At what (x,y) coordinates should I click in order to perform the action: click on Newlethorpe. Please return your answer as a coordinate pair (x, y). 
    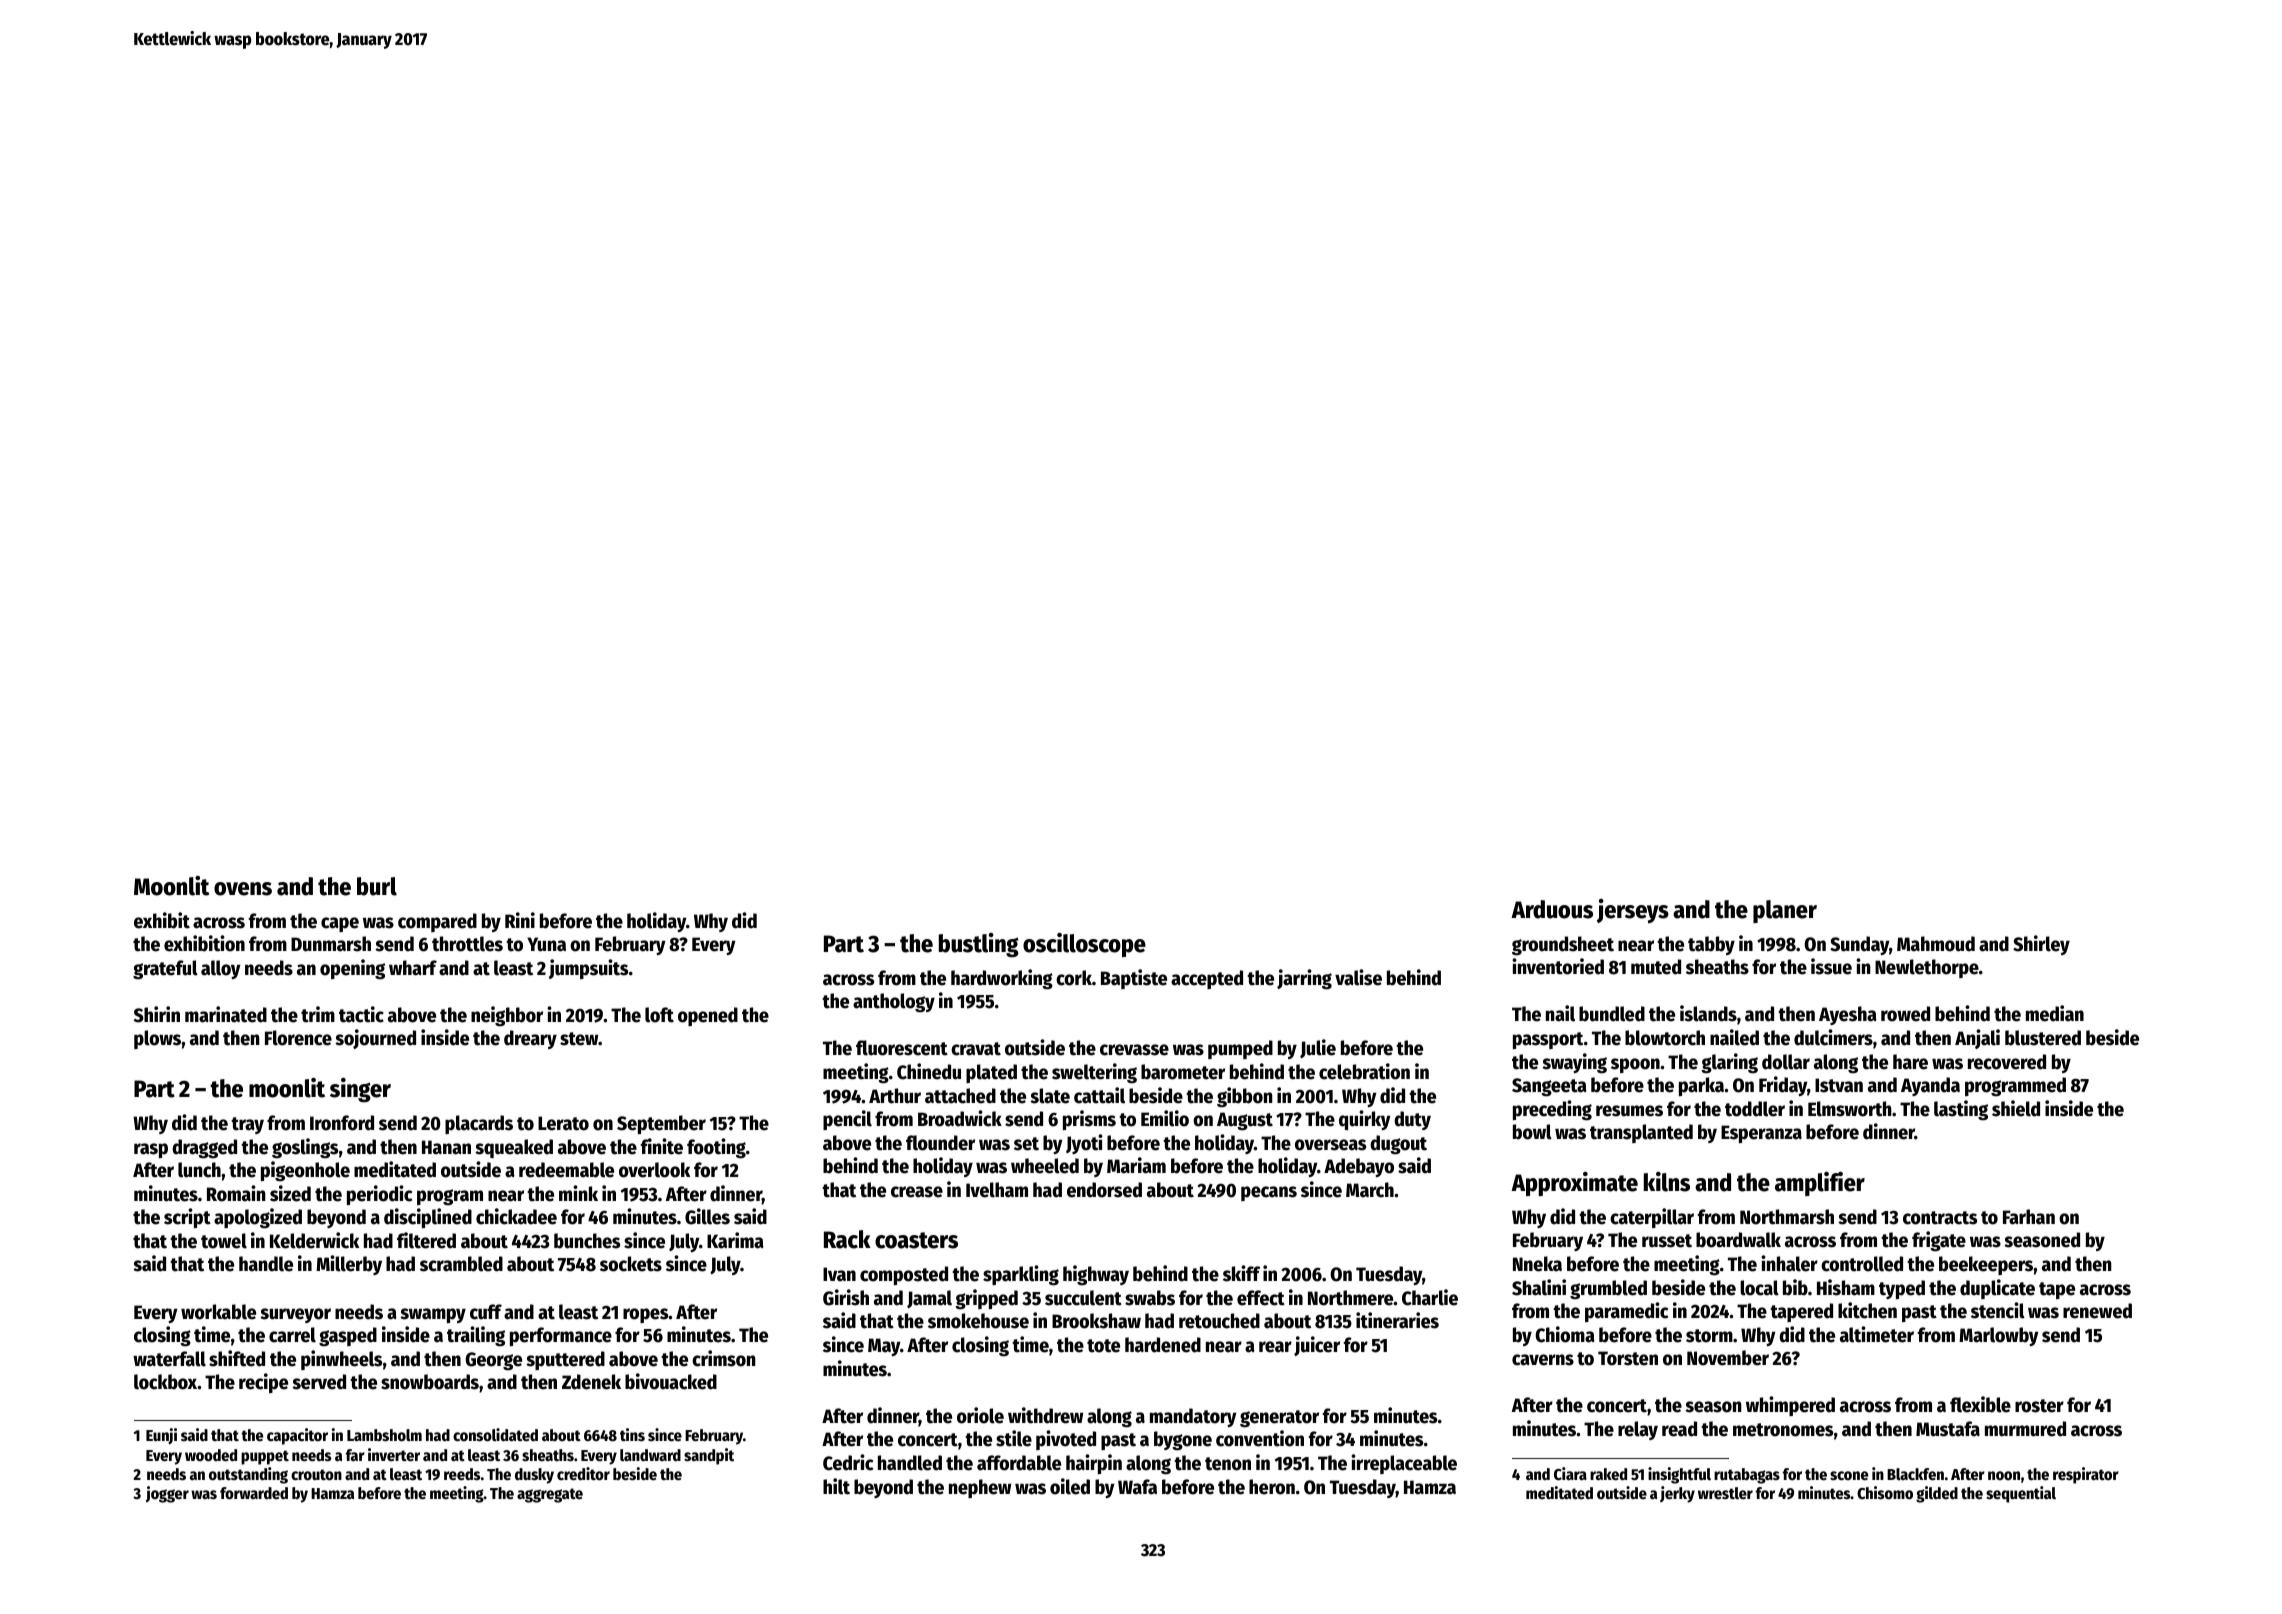
    Looking at the image, I should click on (1927, 968).
